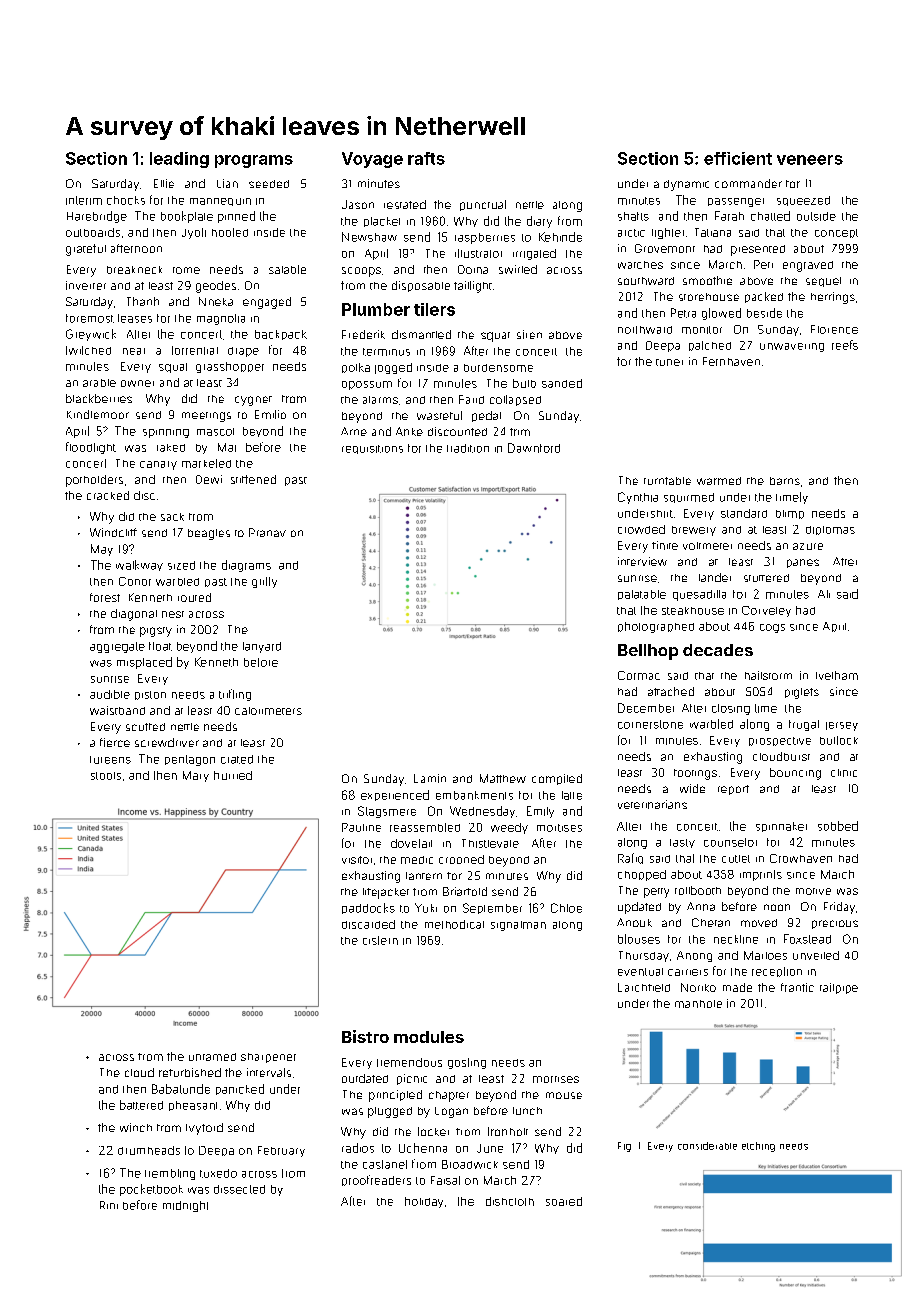  What do you see at coordinates (240, 1089) in the image?
I see `panicked` at bounding box center [240, 1089].
